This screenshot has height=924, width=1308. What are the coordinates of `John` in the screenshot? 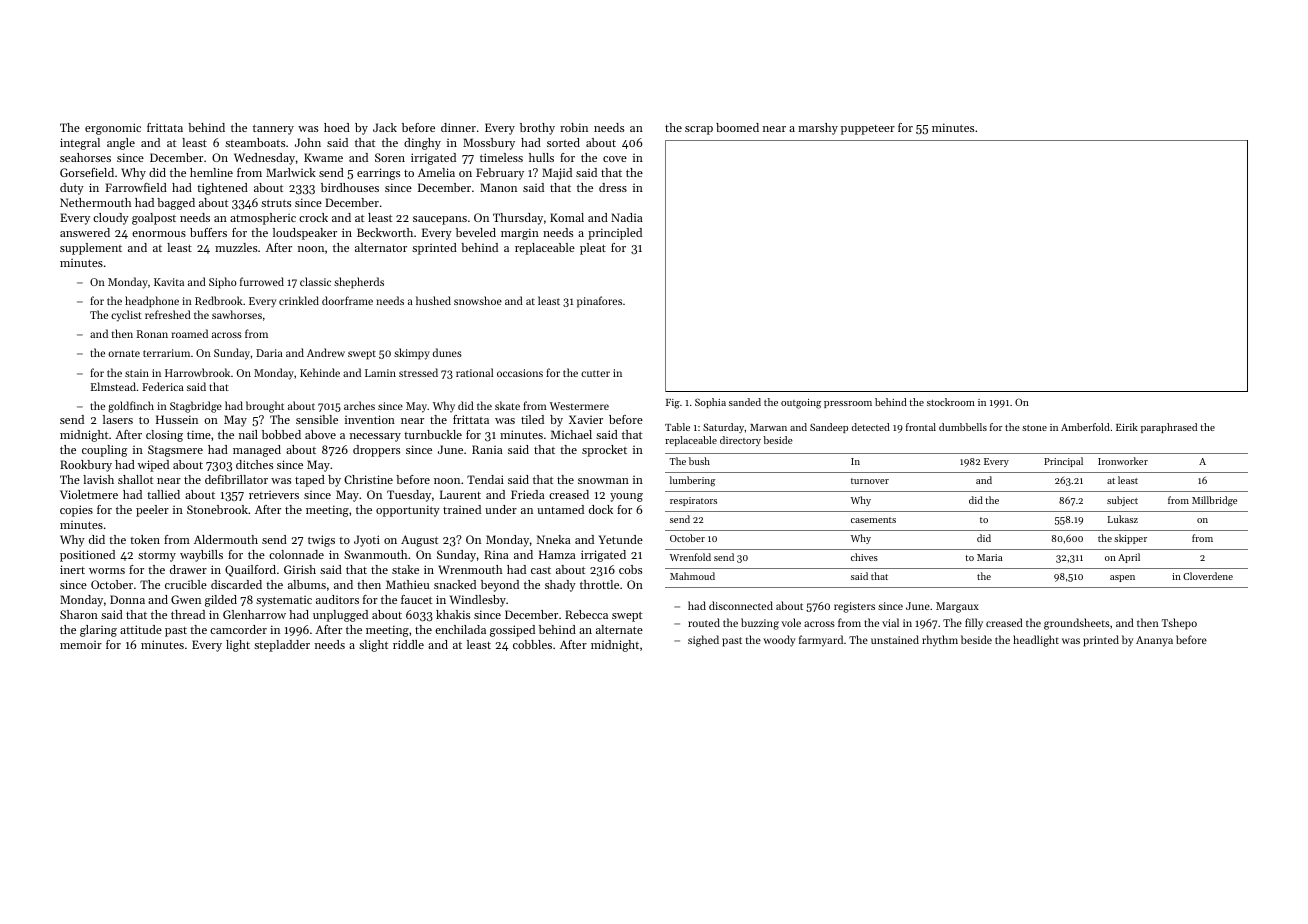 It's located at (308, 142).
